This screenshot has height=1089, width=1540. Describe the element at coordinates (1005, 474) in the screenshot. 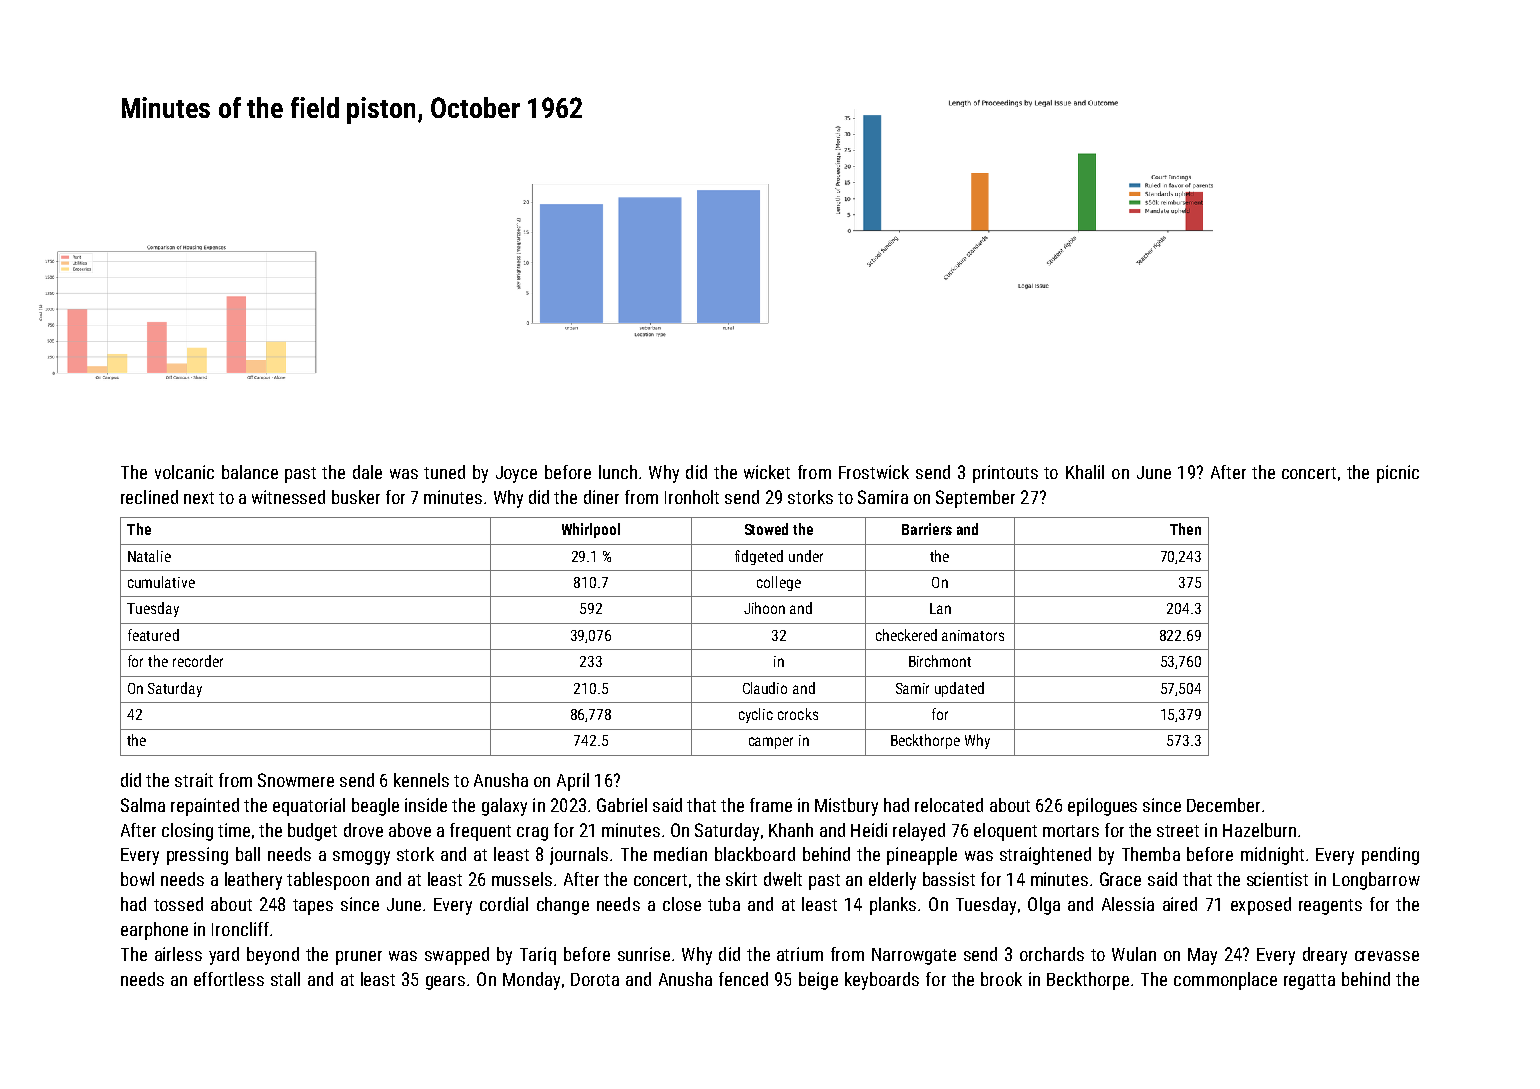

I see `printouts` at that location.
